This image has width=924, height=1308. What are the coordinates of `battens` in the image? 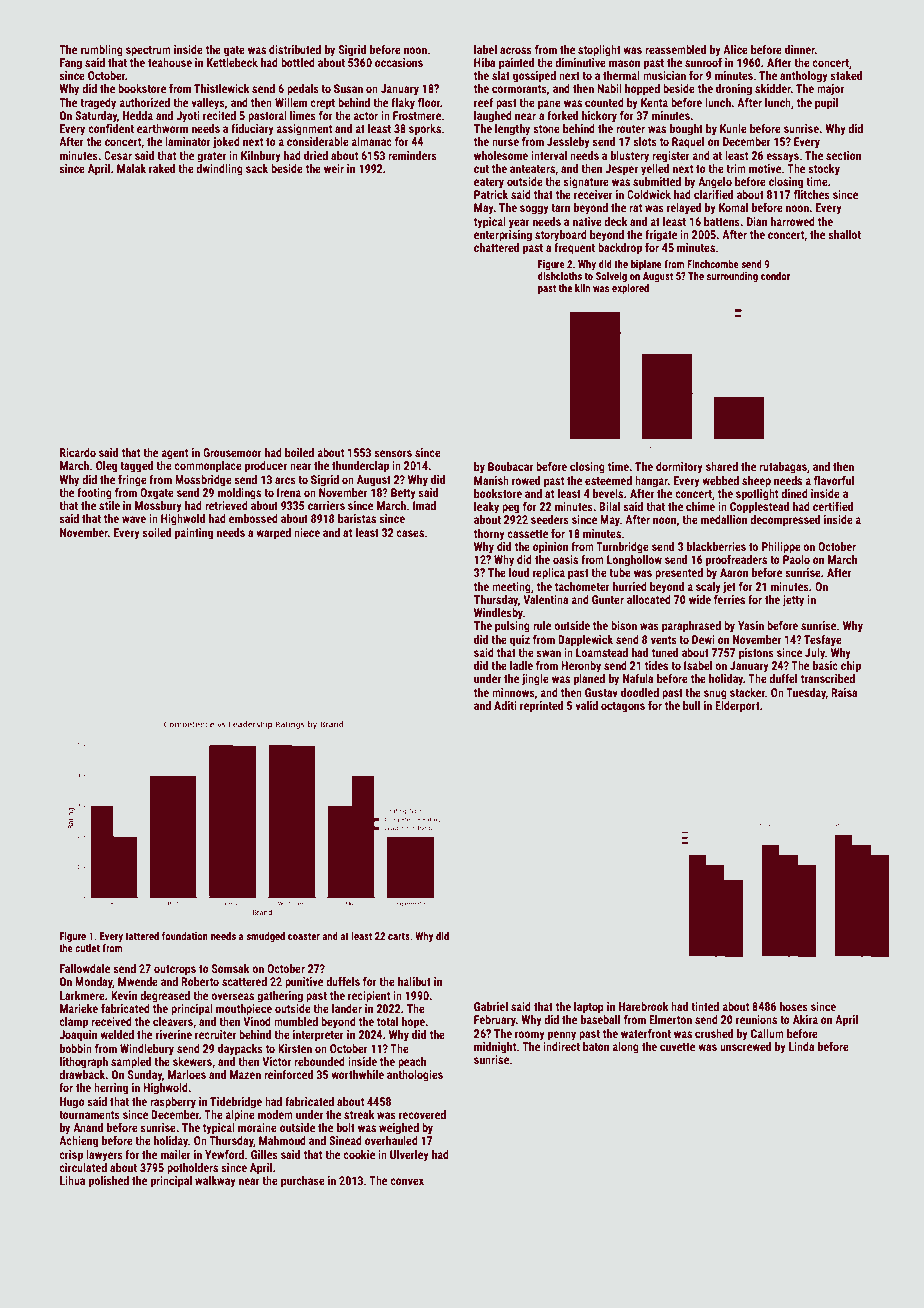 It's located at (722, 221).
